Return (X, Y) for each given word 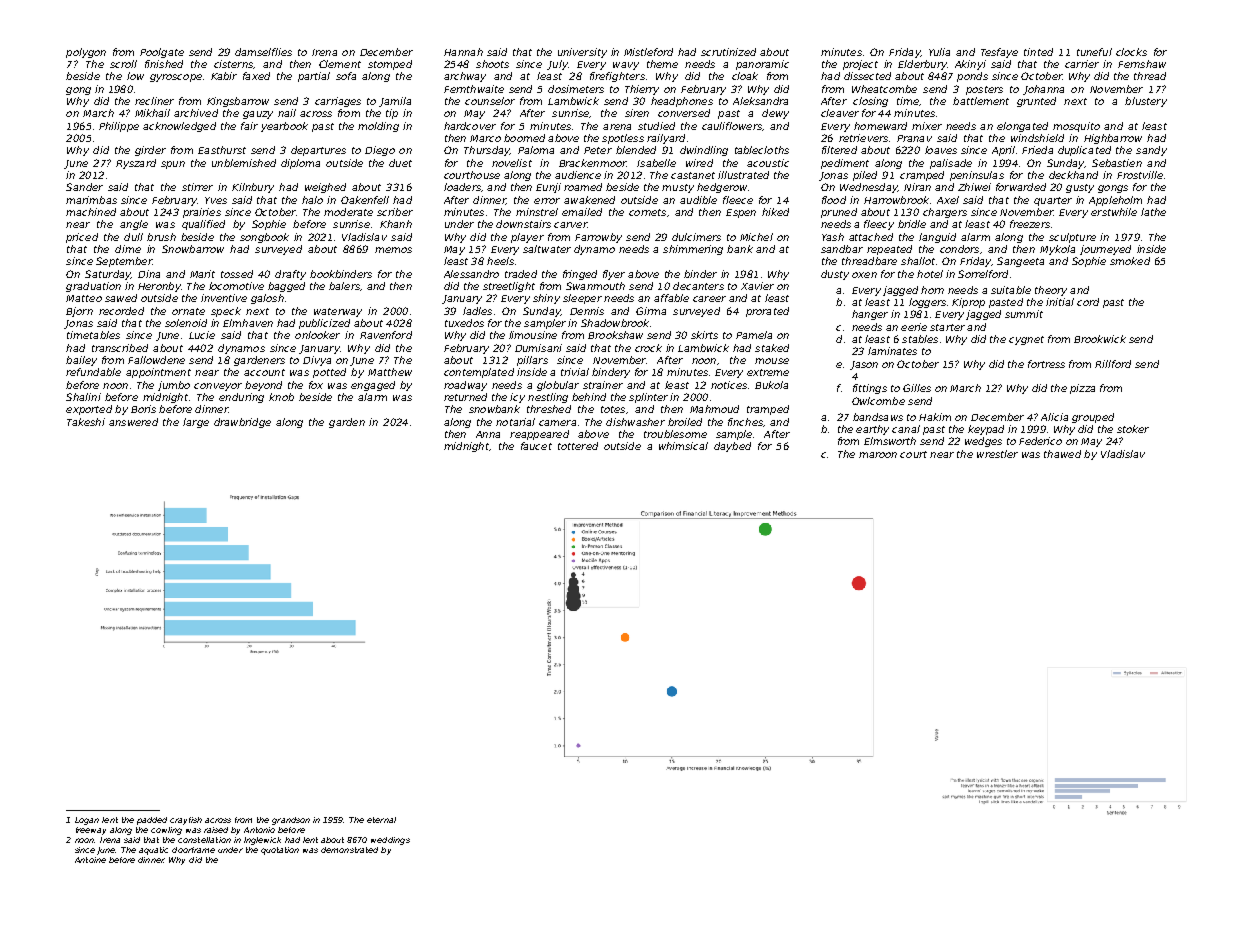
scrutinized (728, 52)
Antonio (259, 830)
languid (937, 238)
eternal (381, 820)
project (860, 65)
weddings (390, 841)
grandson (291, 821)
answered (133, 422)
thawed (1062, 454)
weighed (325, 188)
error (547, 201)
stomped (390, 65)
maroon (878, 455)
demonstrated (349, 850)
